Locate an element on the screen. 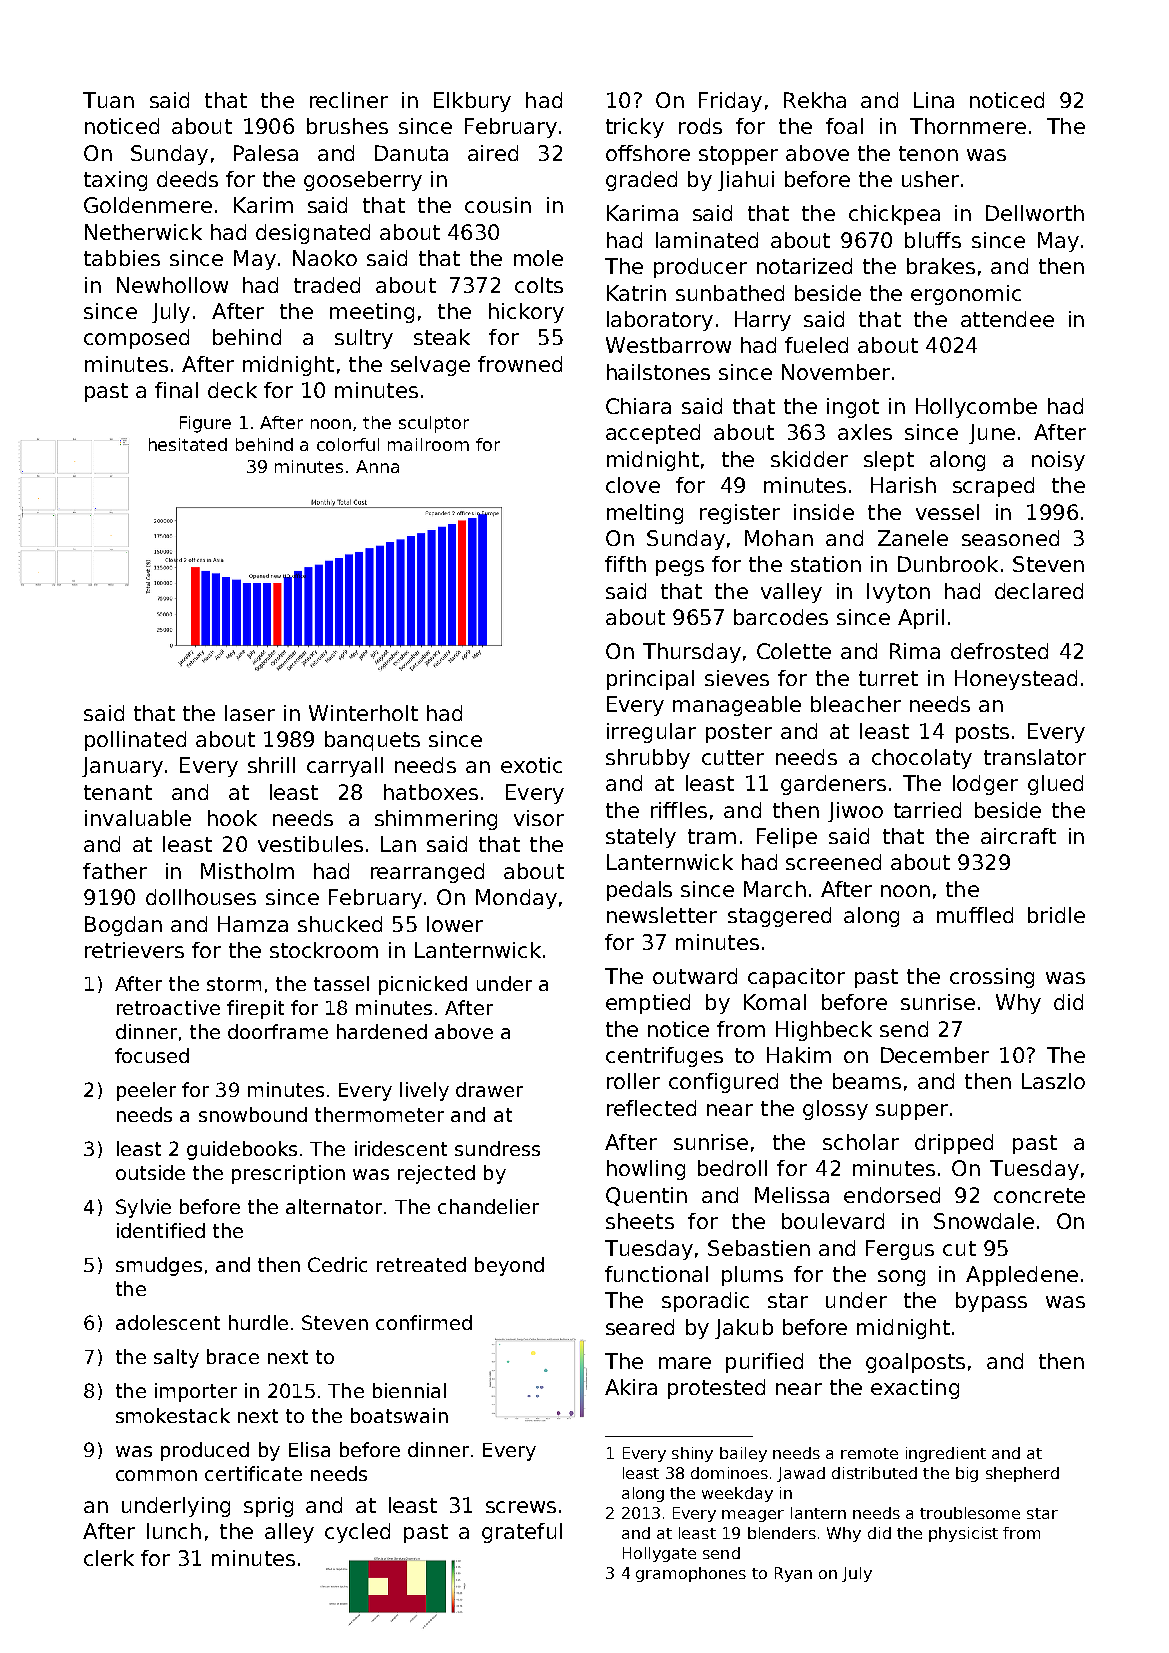 Image resolution: width=1169 pixels, height=1653 pixels. clove is located at coordinates (633, 485).
